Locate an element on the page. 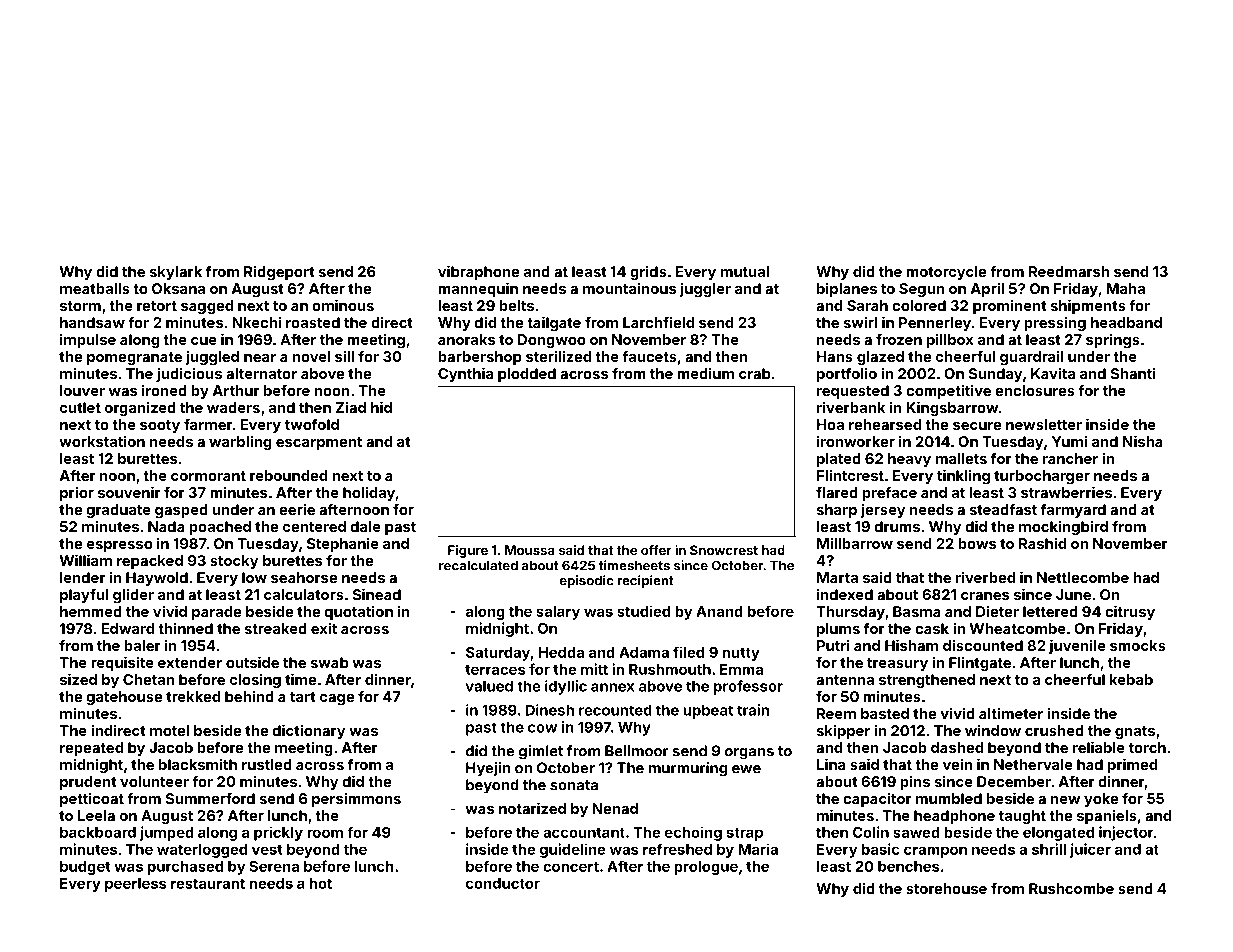  blacksmith is located at coordinates (198, 764).
